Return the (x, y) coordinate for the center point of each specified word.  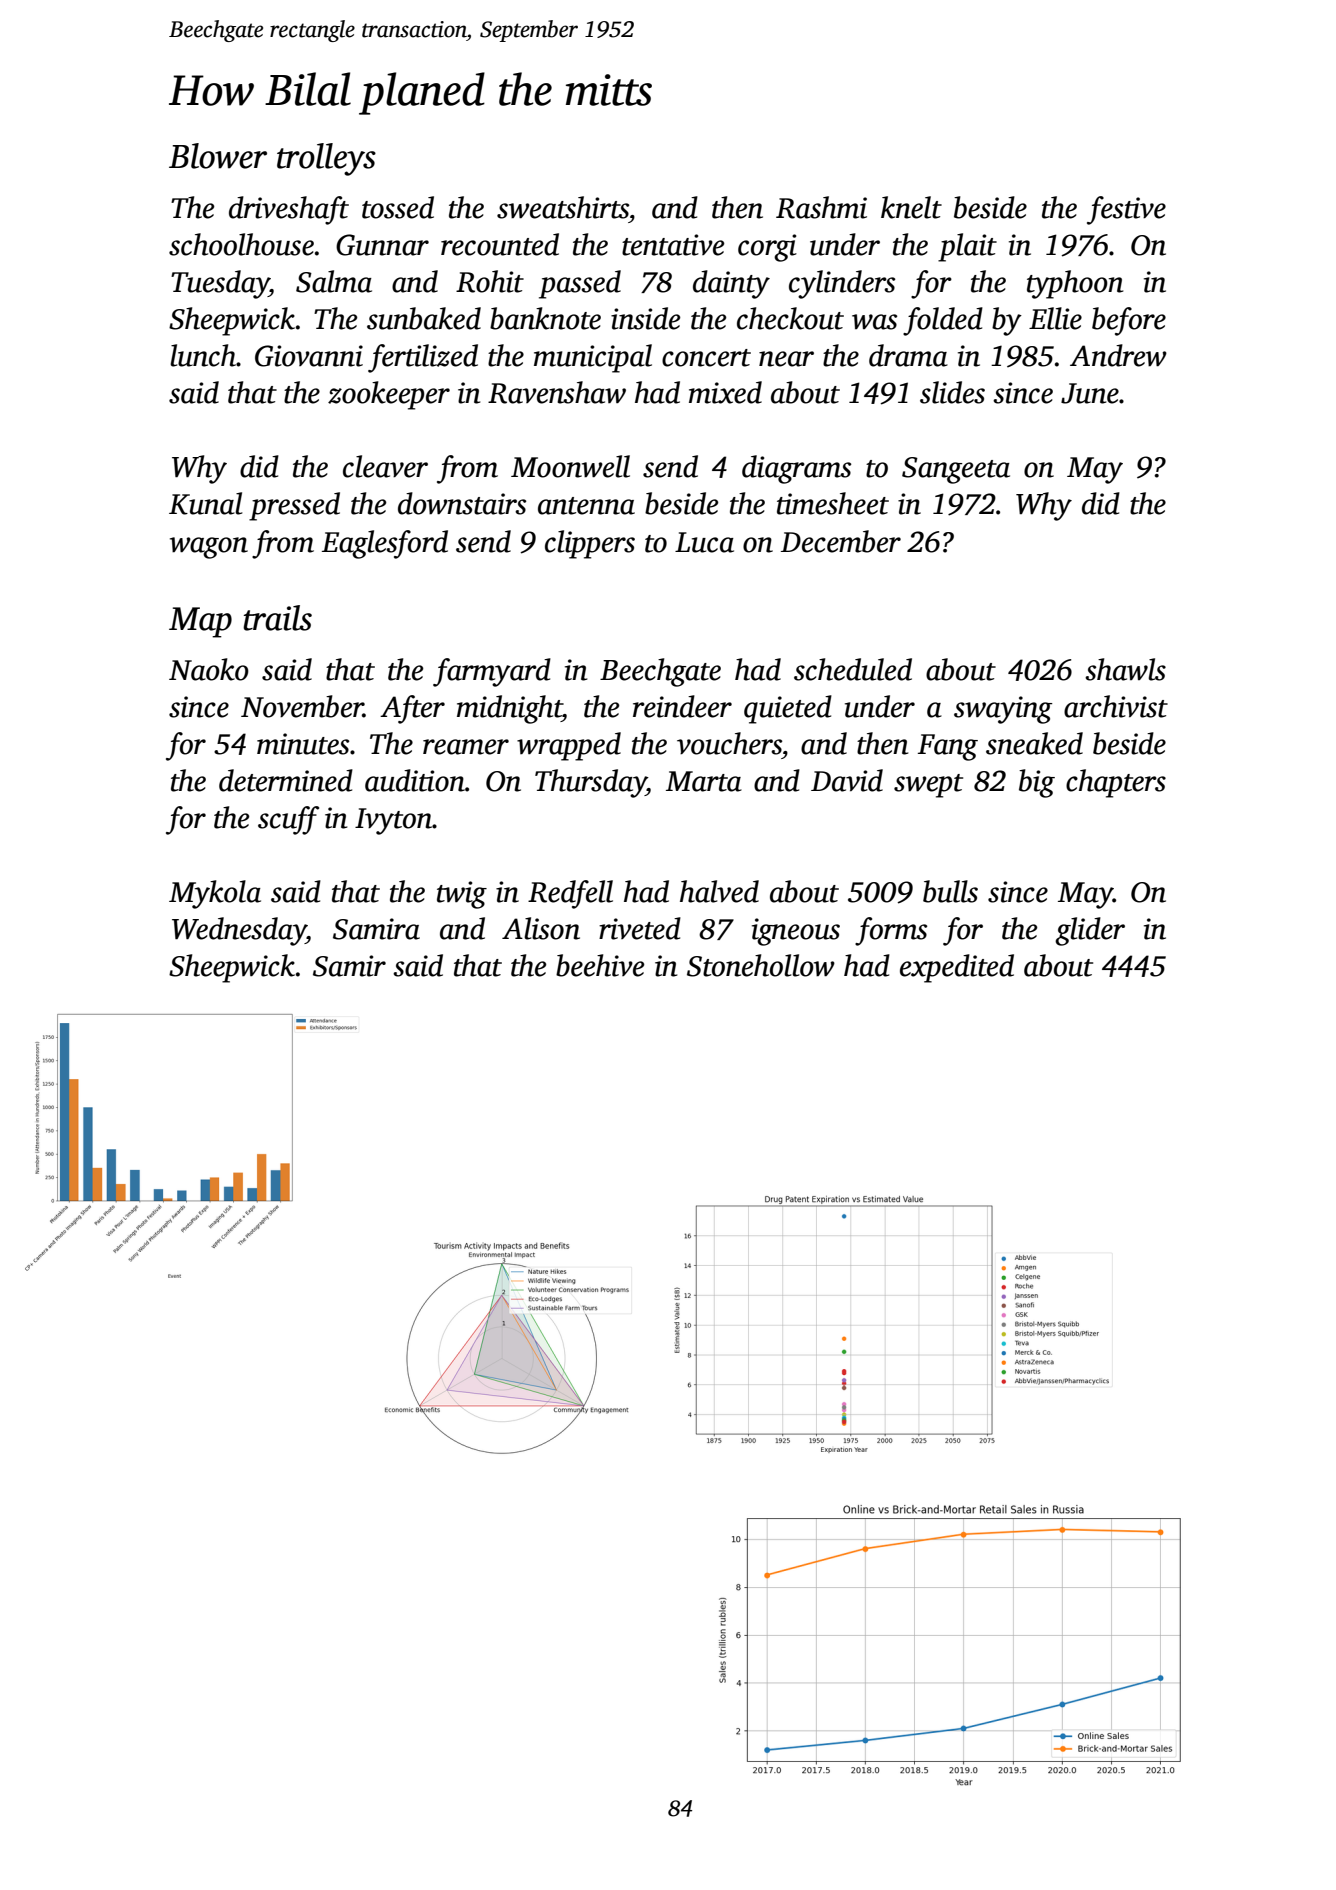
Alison (541, 928)
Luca (704, 542)
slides (952, 392)
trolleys (326, 159)
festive (1126, 210)
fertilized (423, 358)
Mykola (215, 894)
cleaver (385, 466)
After (412, 709)
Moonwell (570, 466)
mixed (725, 392)
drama (908, 355)
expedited (957, 968)
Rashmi (821, 207)
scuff (288, 820)
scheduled (853, 669)
